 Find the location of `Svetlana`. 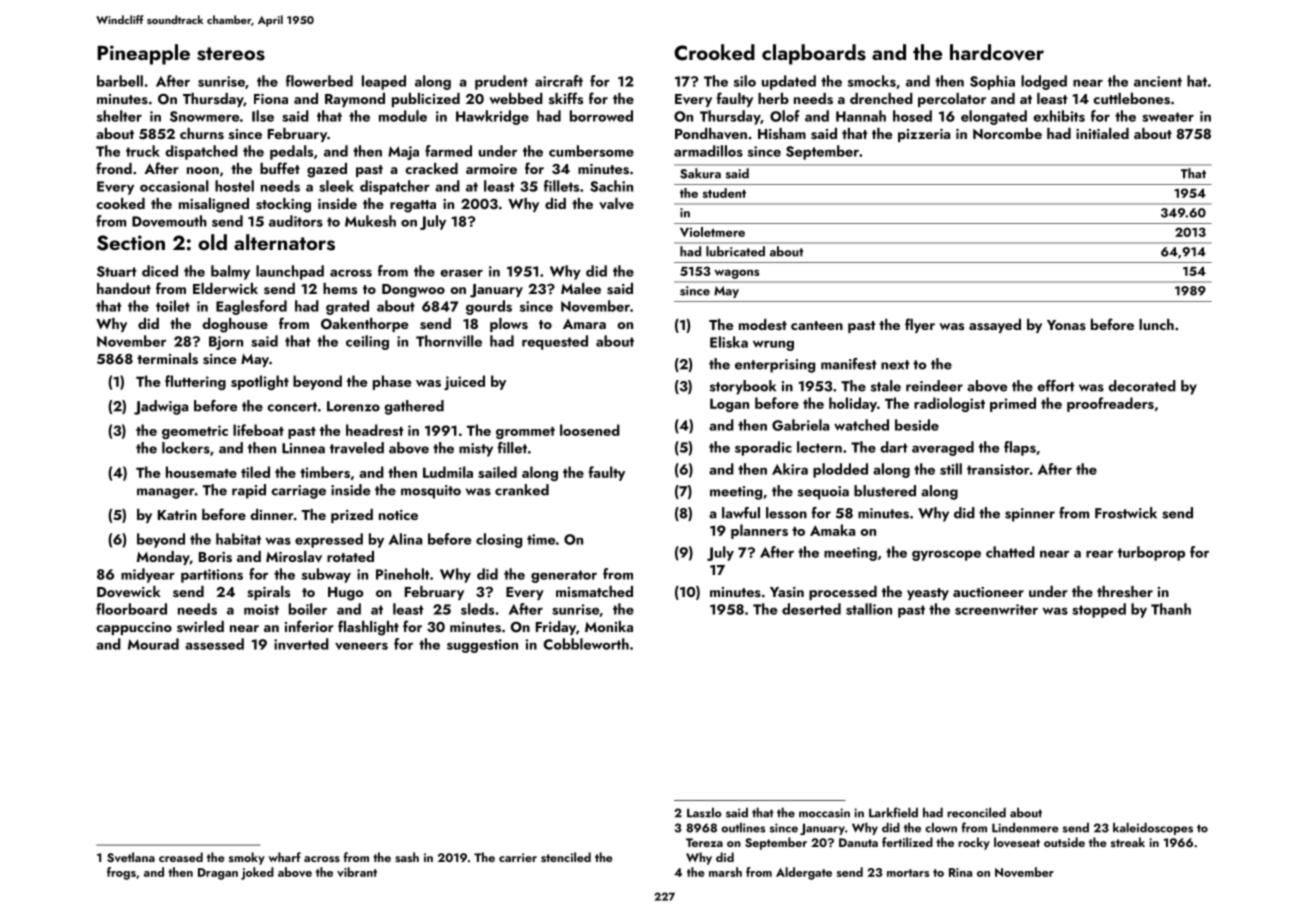

Svetlana is located at coordinates (131, 857).
